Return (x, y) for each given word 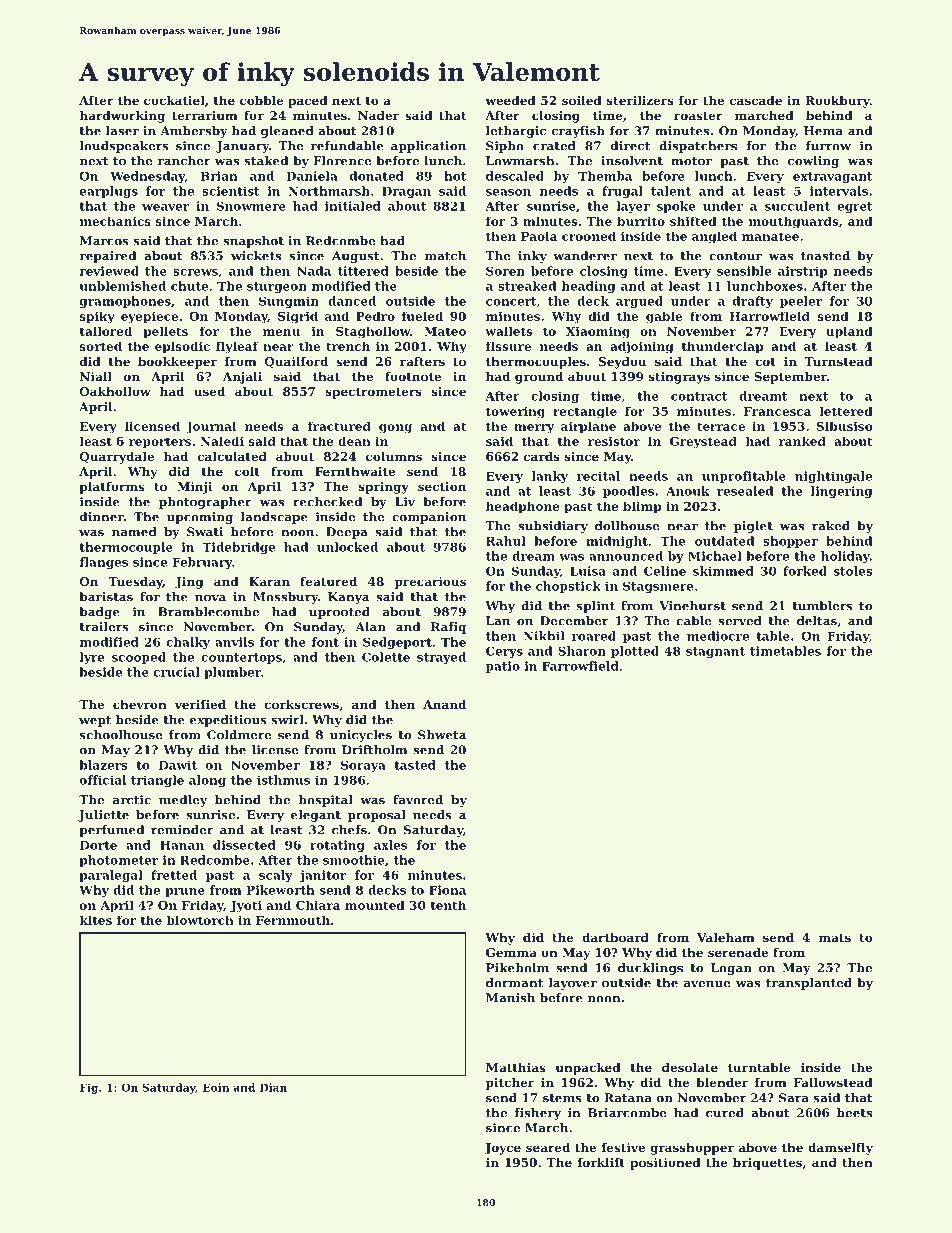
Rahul (506, 541)
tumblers (822, 606)
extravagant (833, 177)
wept (95, 721)
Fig (89, 1088)
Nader (378, 115)
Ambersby (194, 132)
